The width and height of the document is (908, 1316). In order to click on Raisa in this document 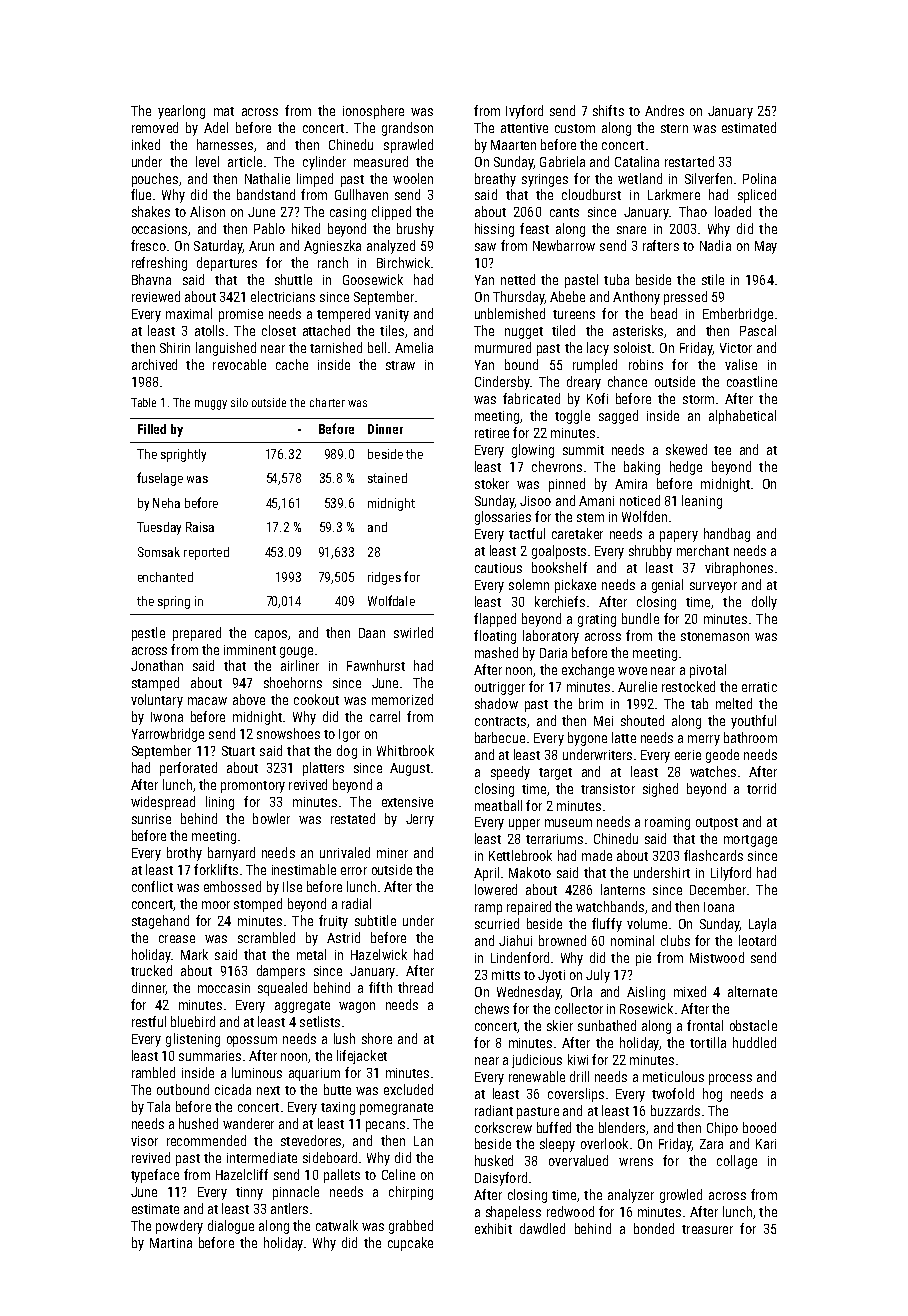, I will do `click(200, 527)`.
